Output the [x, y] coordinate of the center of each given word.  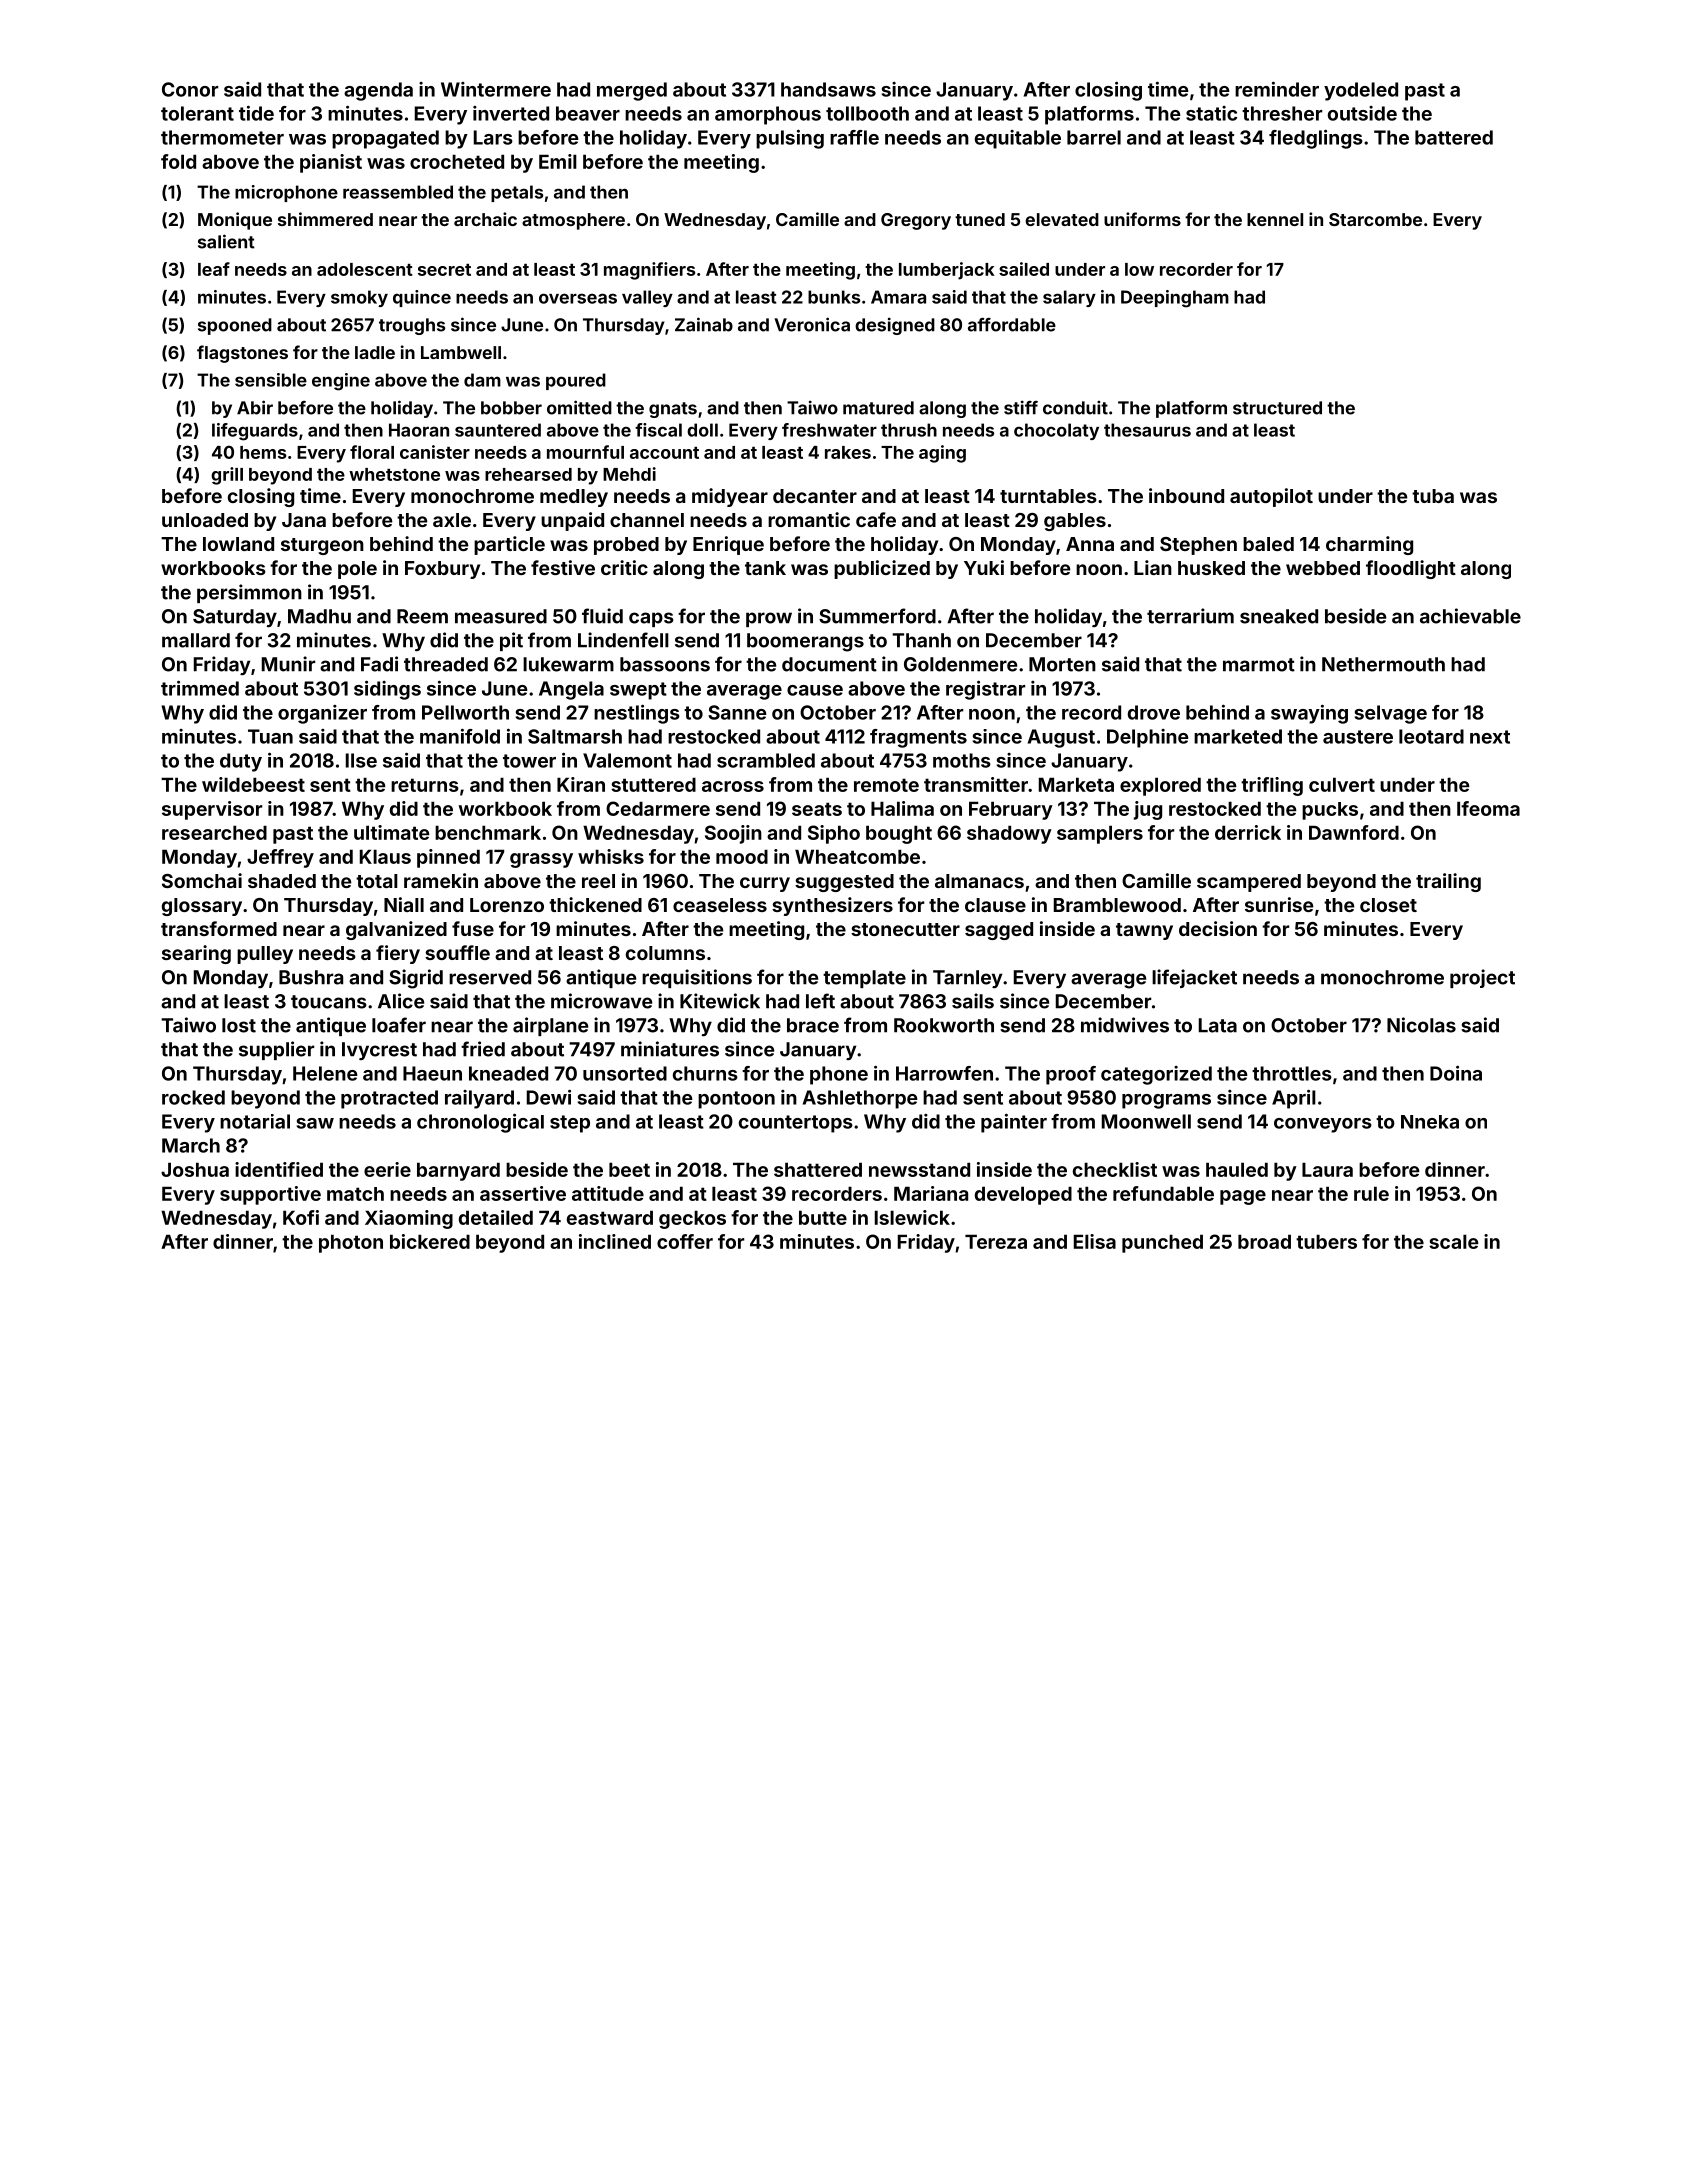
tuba [1433, 496]
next [1490, 737]
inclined [615, 1241]
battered [1454, 137]
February [1011, 810]
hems [263, 452]
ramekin [441, 880]
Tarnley [967, 979]
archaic [485, 219]
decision [1218, 928]
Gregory [916, 221]
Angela [571, 690]
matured [878, 408]
